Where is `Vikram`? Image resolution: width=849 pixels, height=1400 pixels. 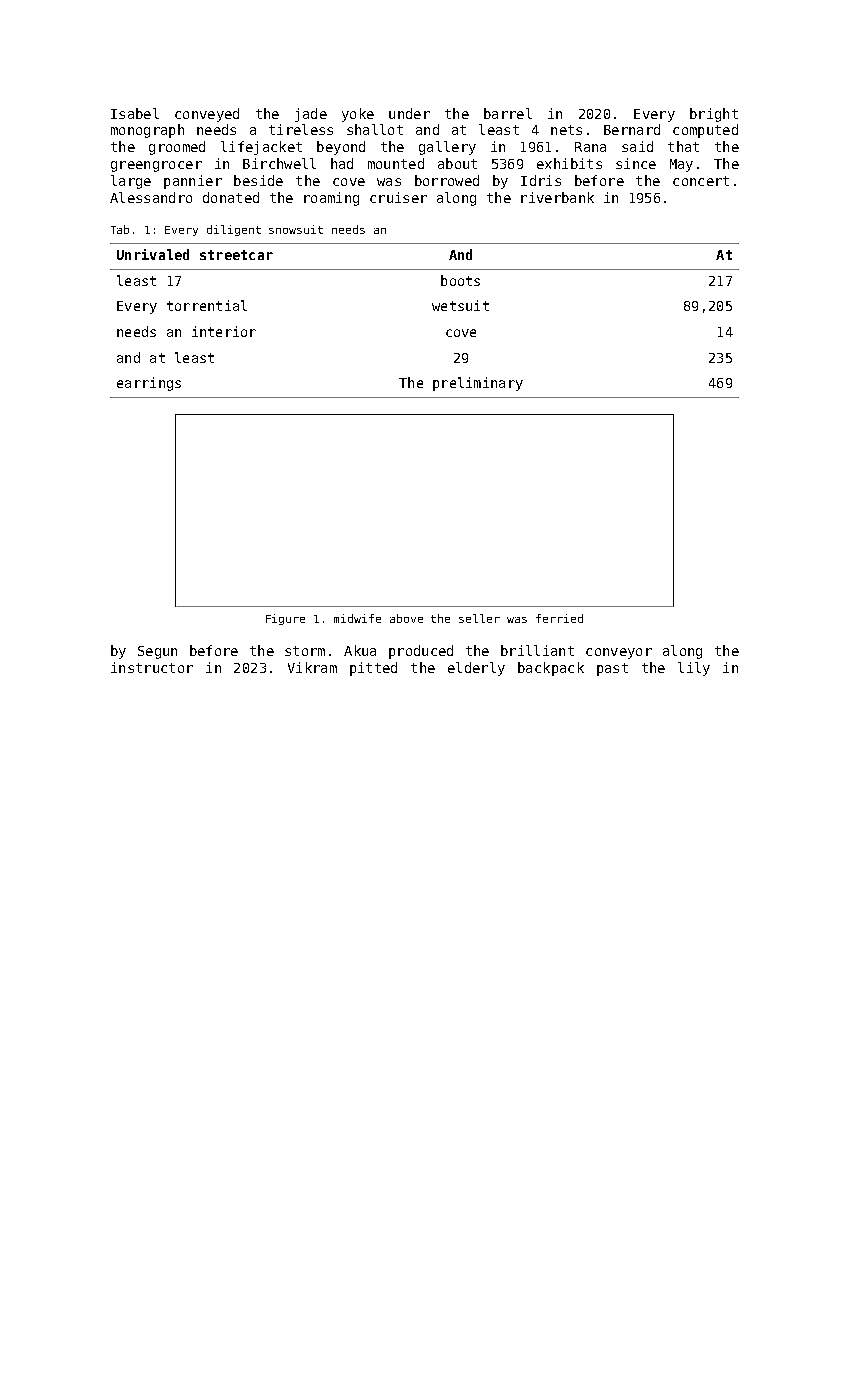
Vikram is located at coordinates (312, 667).
